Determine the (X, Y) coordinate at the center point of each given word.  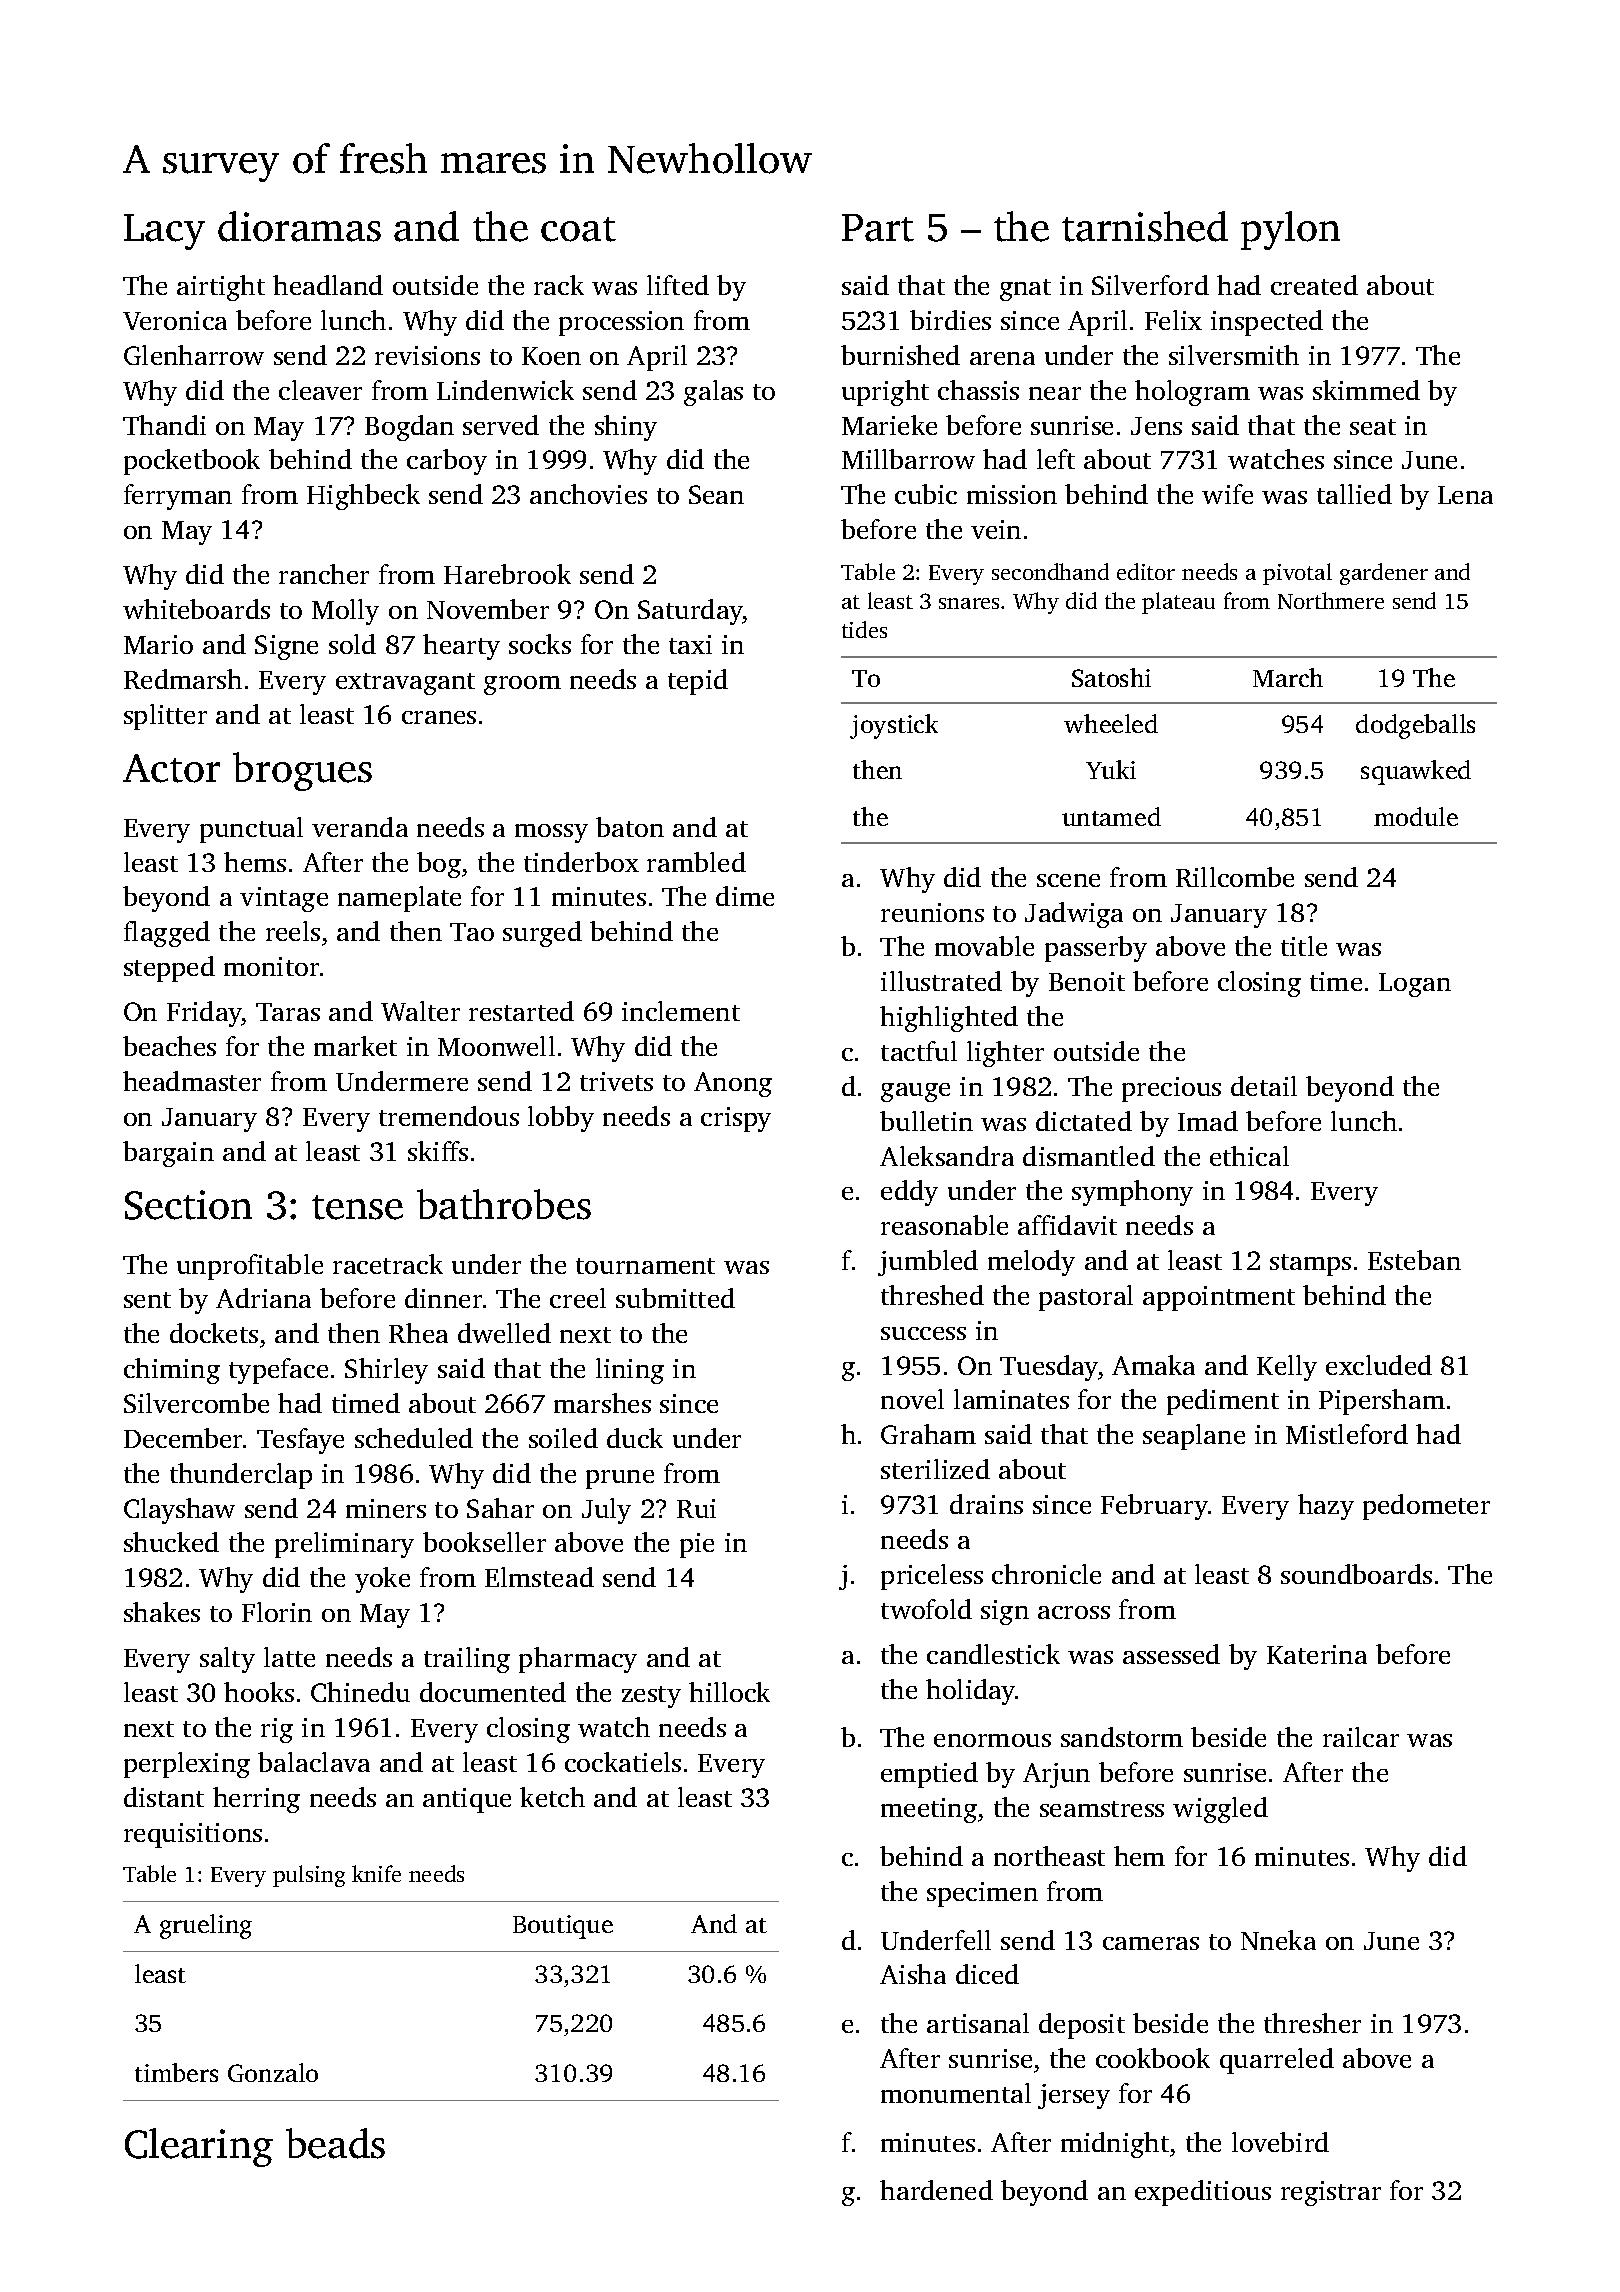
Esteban (1414, 1260)
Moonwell (496, 1046)
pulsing (309, 1876)
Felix (1173, 320)
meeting (929, 1810)
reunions (932, 912)
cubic (926, 494)
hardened (936, 2190)
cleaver (320, 390)
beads (335, 2143)
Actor (171, 768)
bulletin (926, 1121)
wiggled (1220, 1810)
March (1288, 677)
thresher (1312, 2023)
